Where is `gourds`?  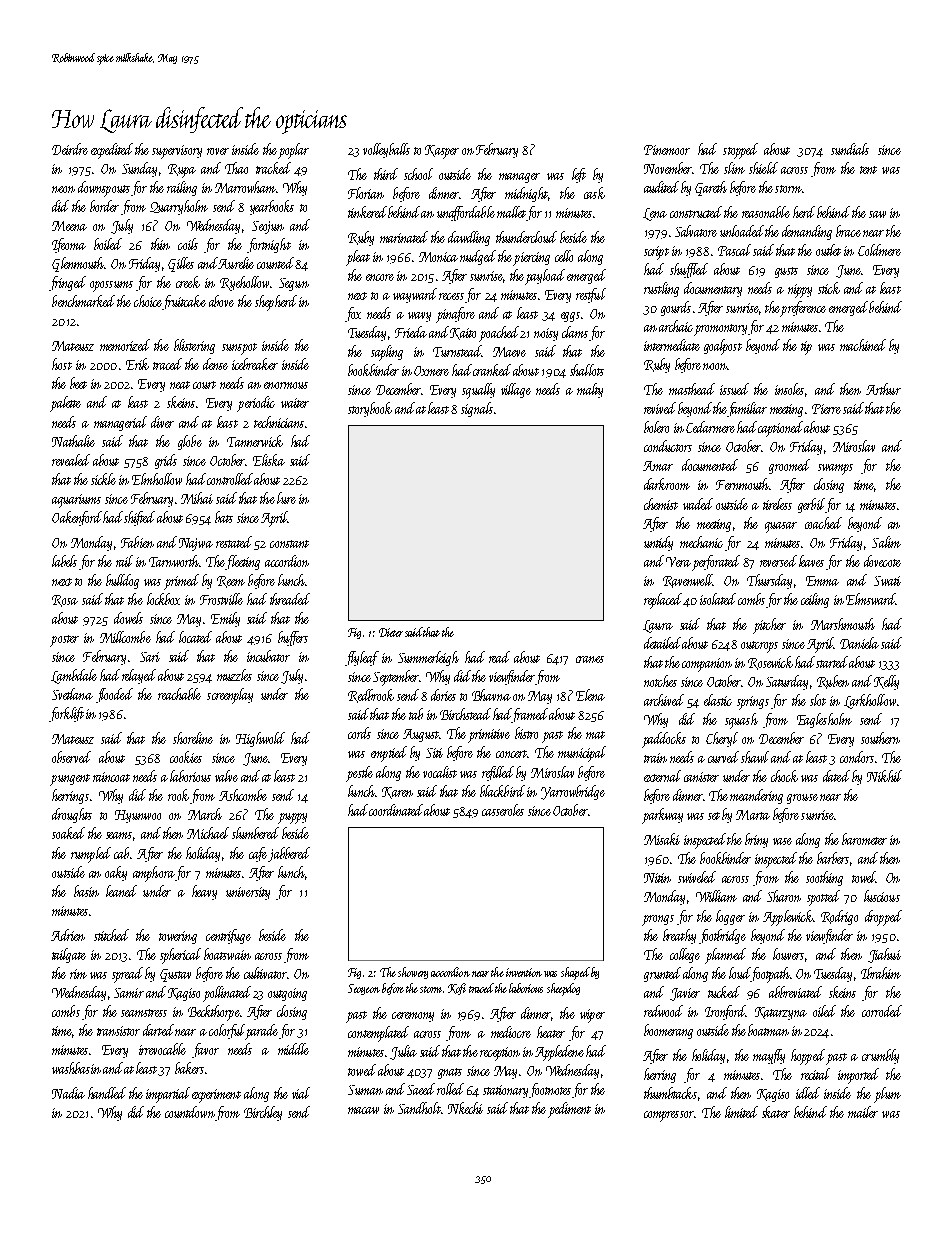
gourds is located at coordinates (676, 308).
